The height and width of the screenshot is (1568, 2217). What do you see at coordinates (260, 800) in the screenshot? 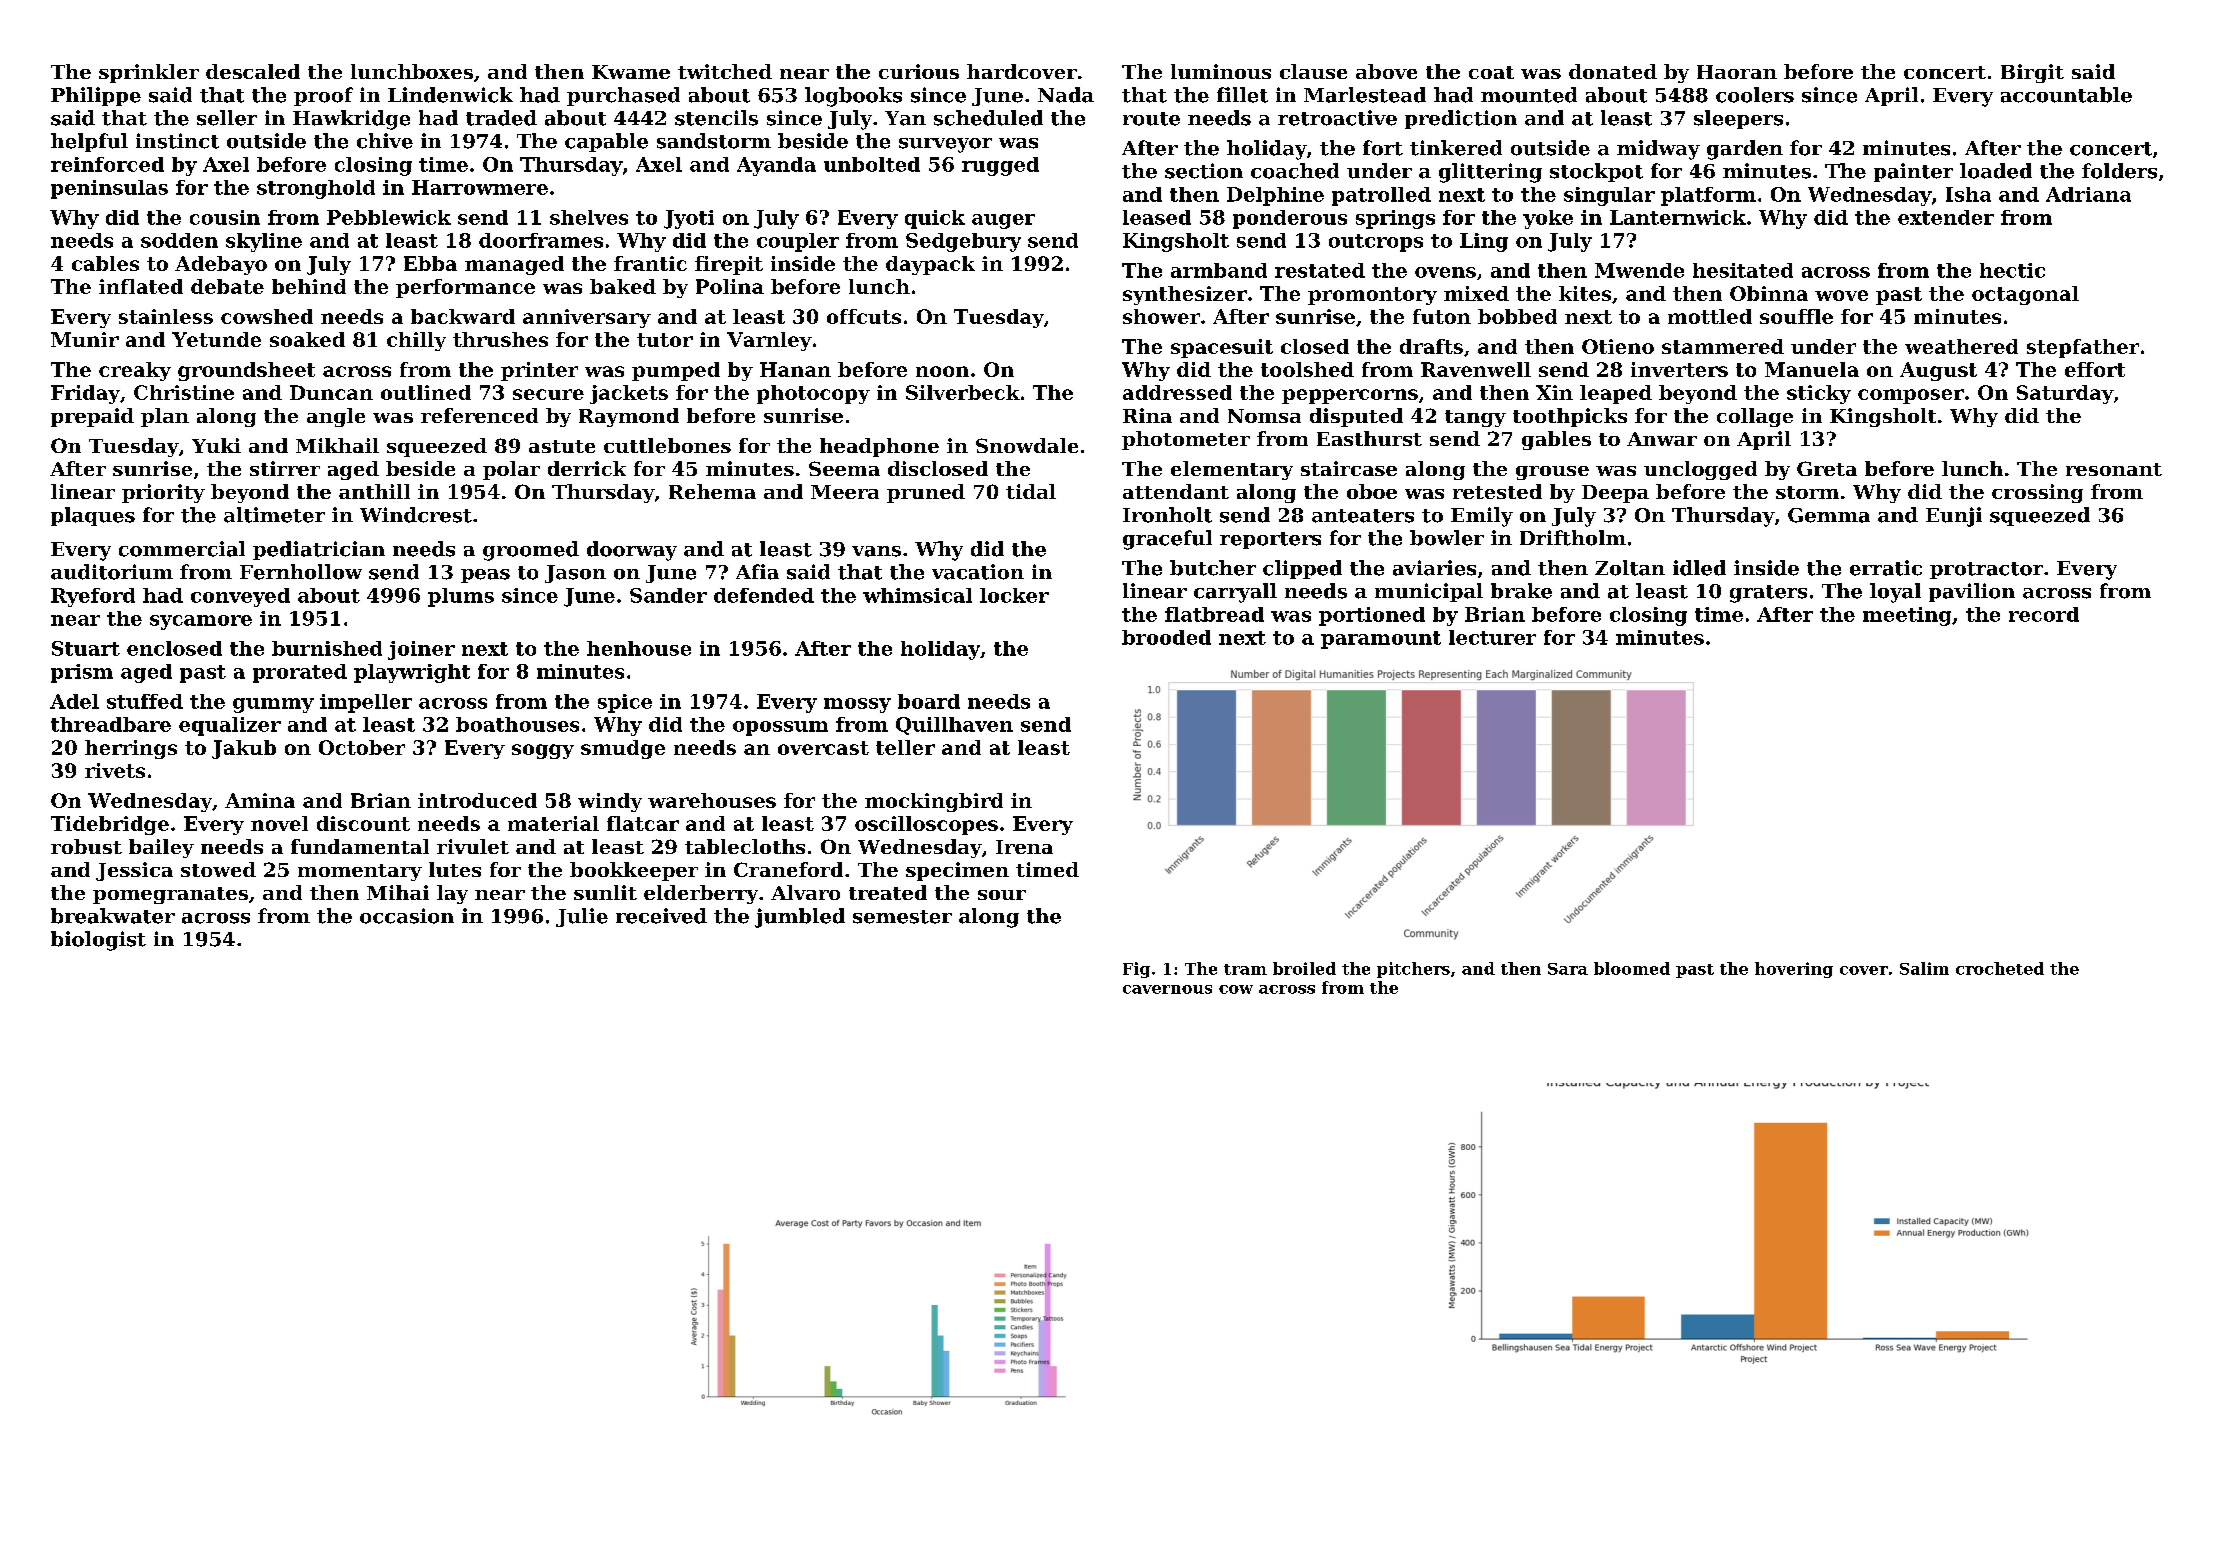
I see `Amina` at bounding box center [260, 800].
